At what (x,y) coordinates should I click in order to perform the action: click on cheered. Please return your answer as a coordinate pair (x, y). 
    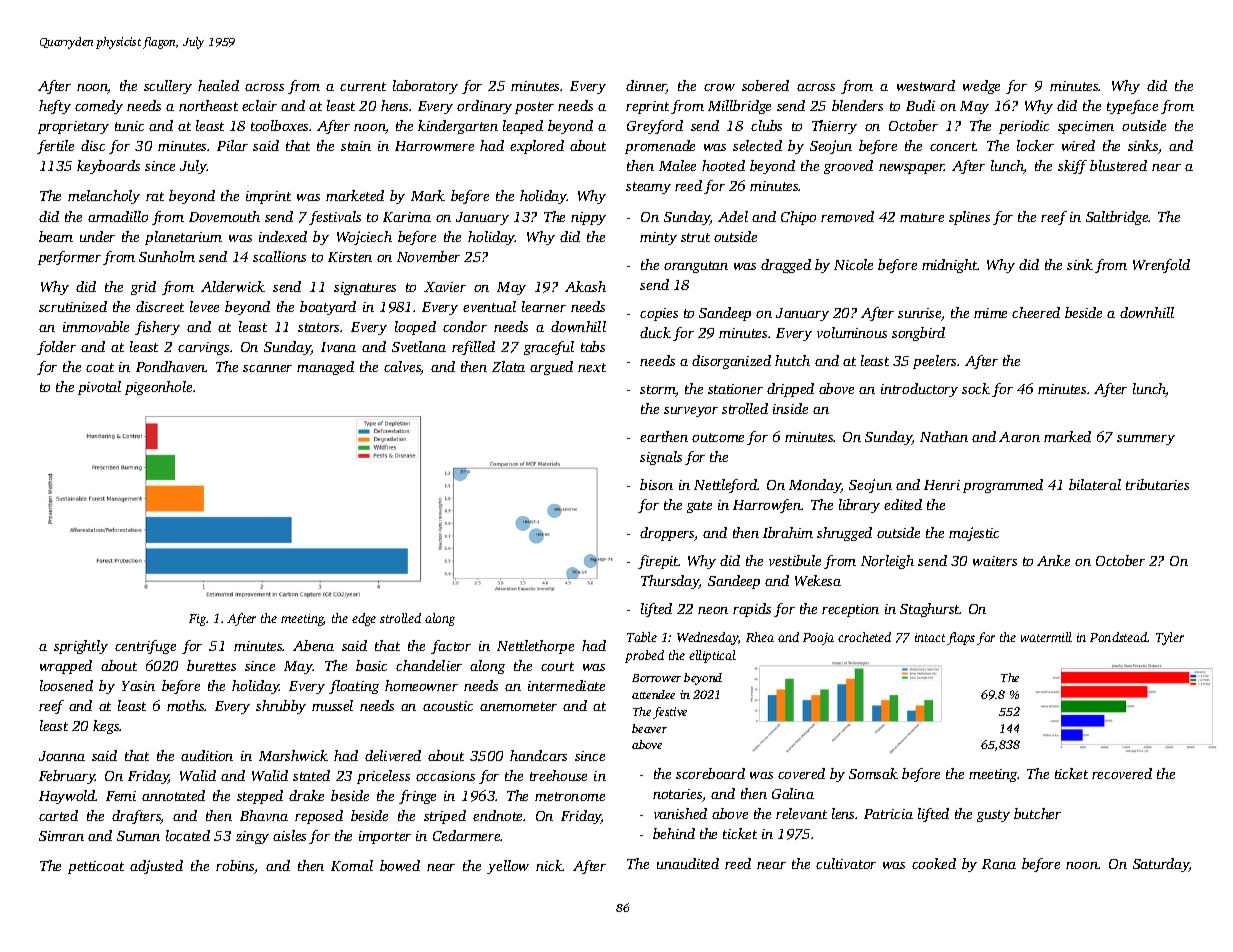
    Looking at the image, I should click on (1036, 312).
